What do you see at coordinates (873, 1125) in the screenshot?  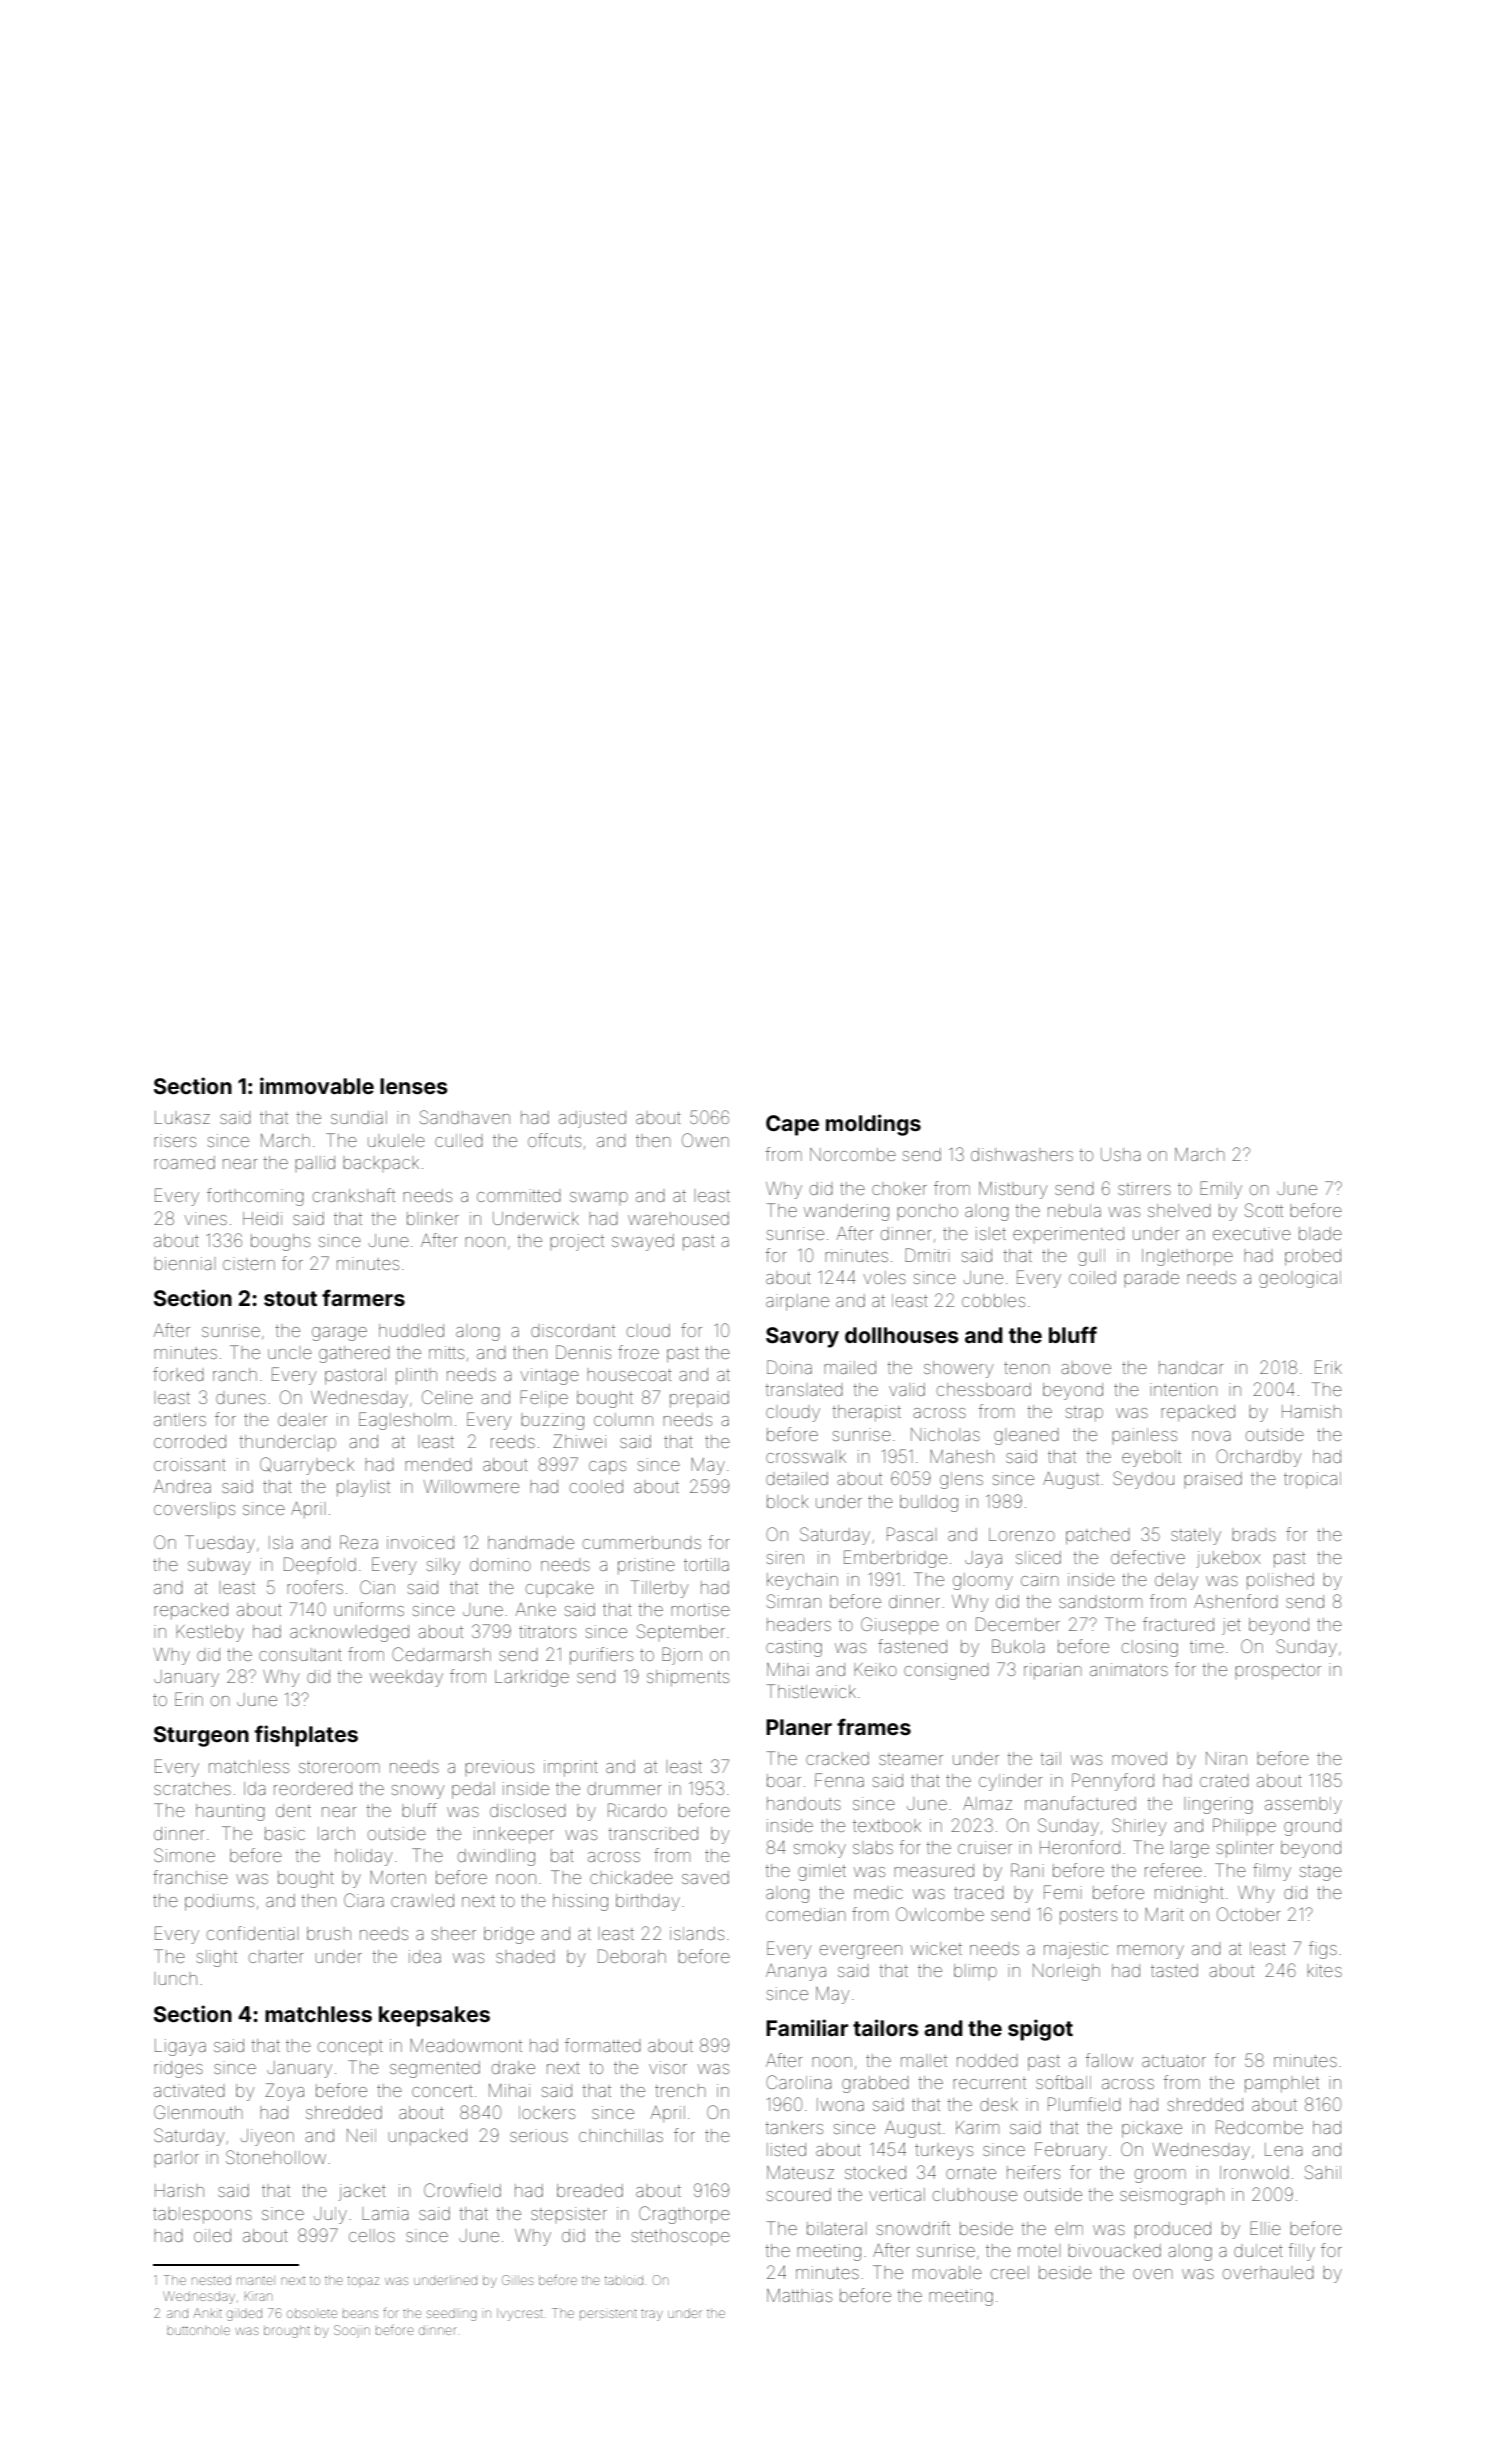 I see `moldings` at bounding box center [873, 1125].
